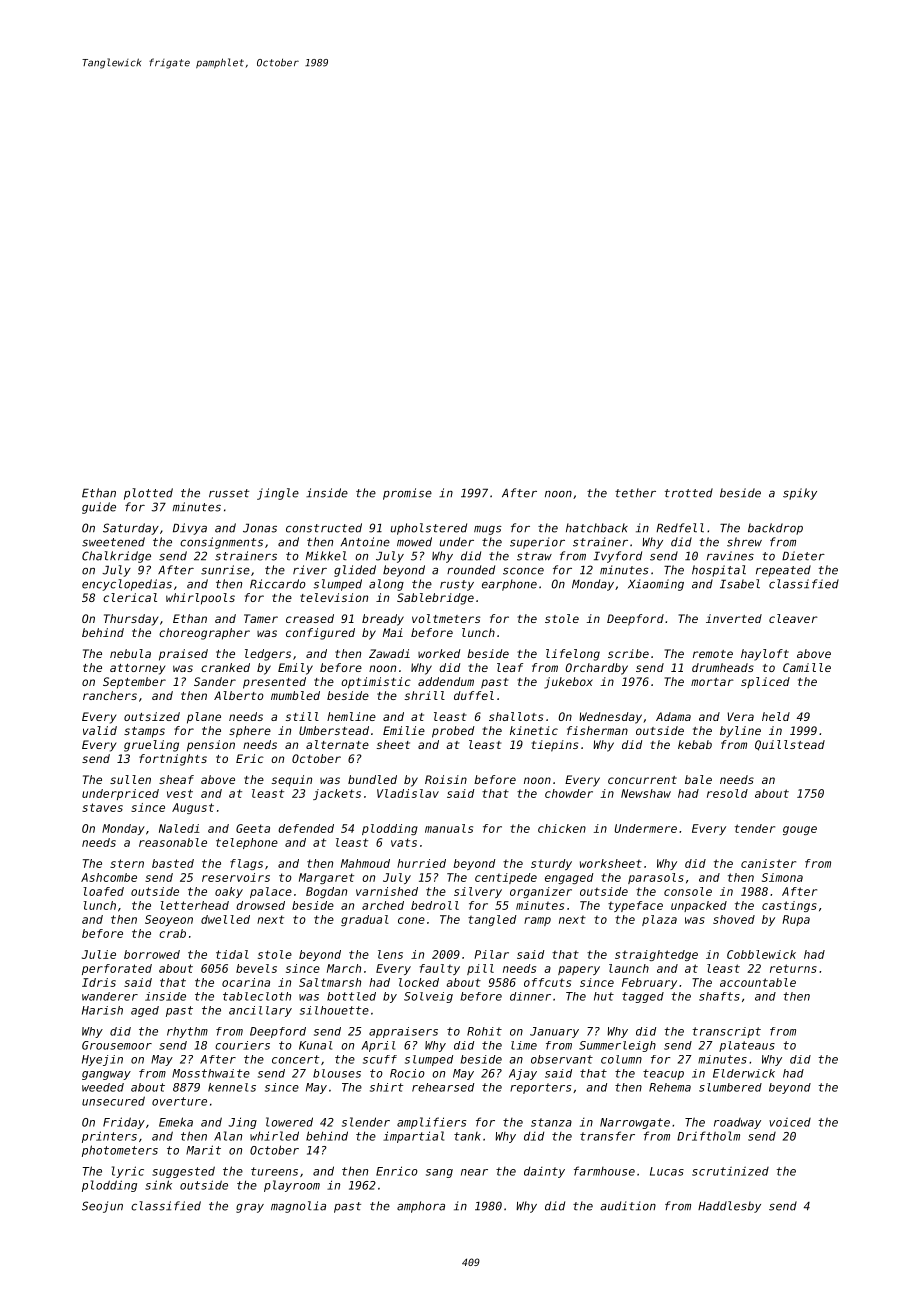 The image size is (924, 1308). Describe the element at coordinates (103, 891) in the screenshot. I see `loafed` at that location.
